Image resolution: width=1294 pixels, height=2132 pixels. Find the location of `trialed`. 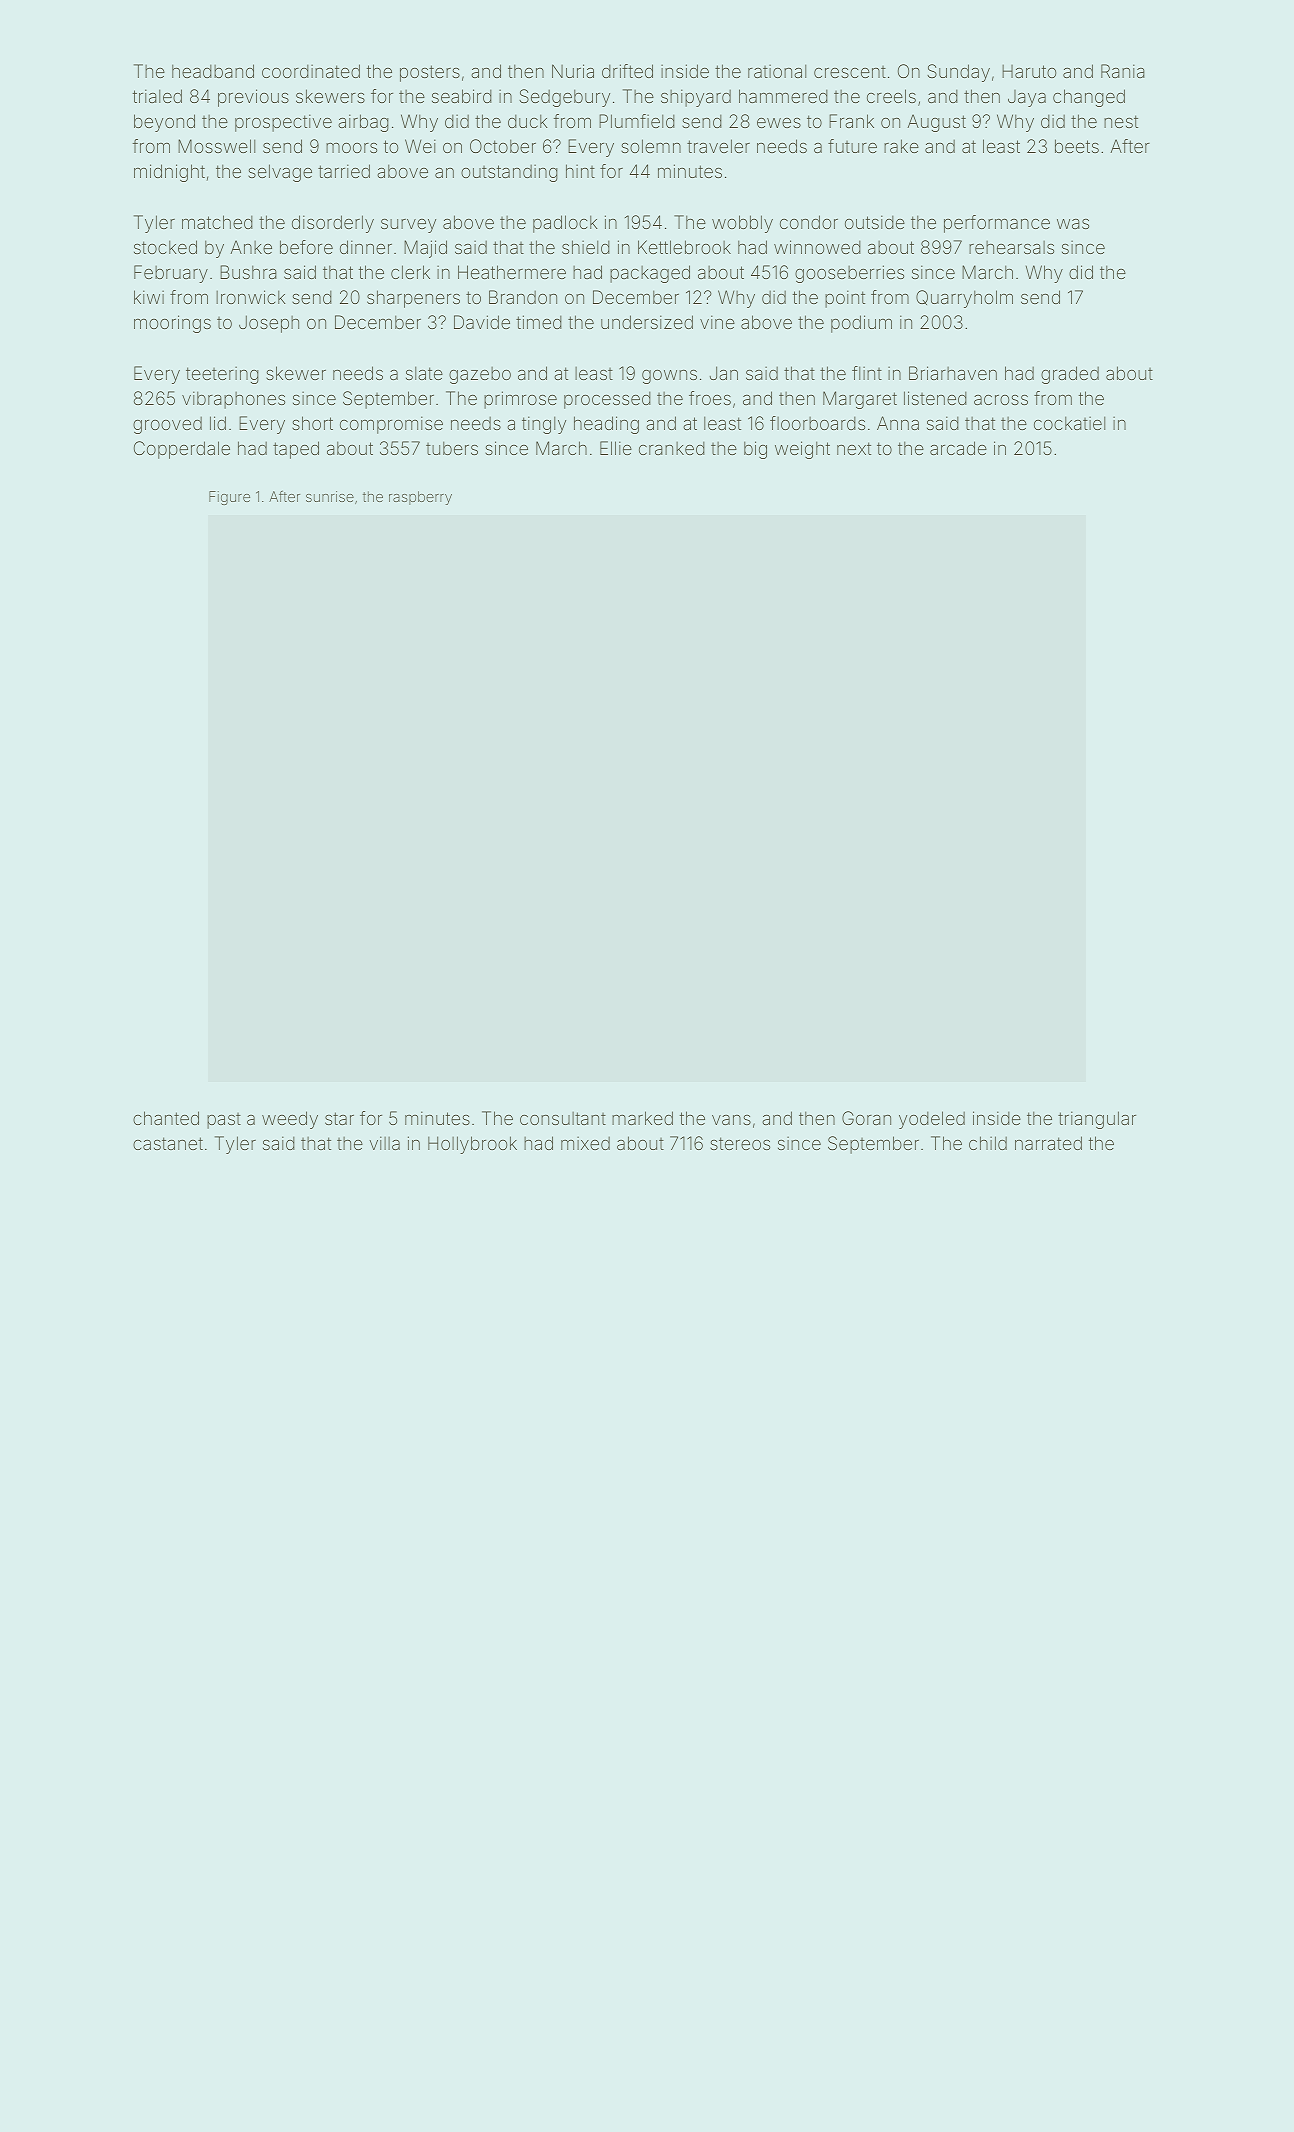

trialed is located at coordinates (157, 96).
